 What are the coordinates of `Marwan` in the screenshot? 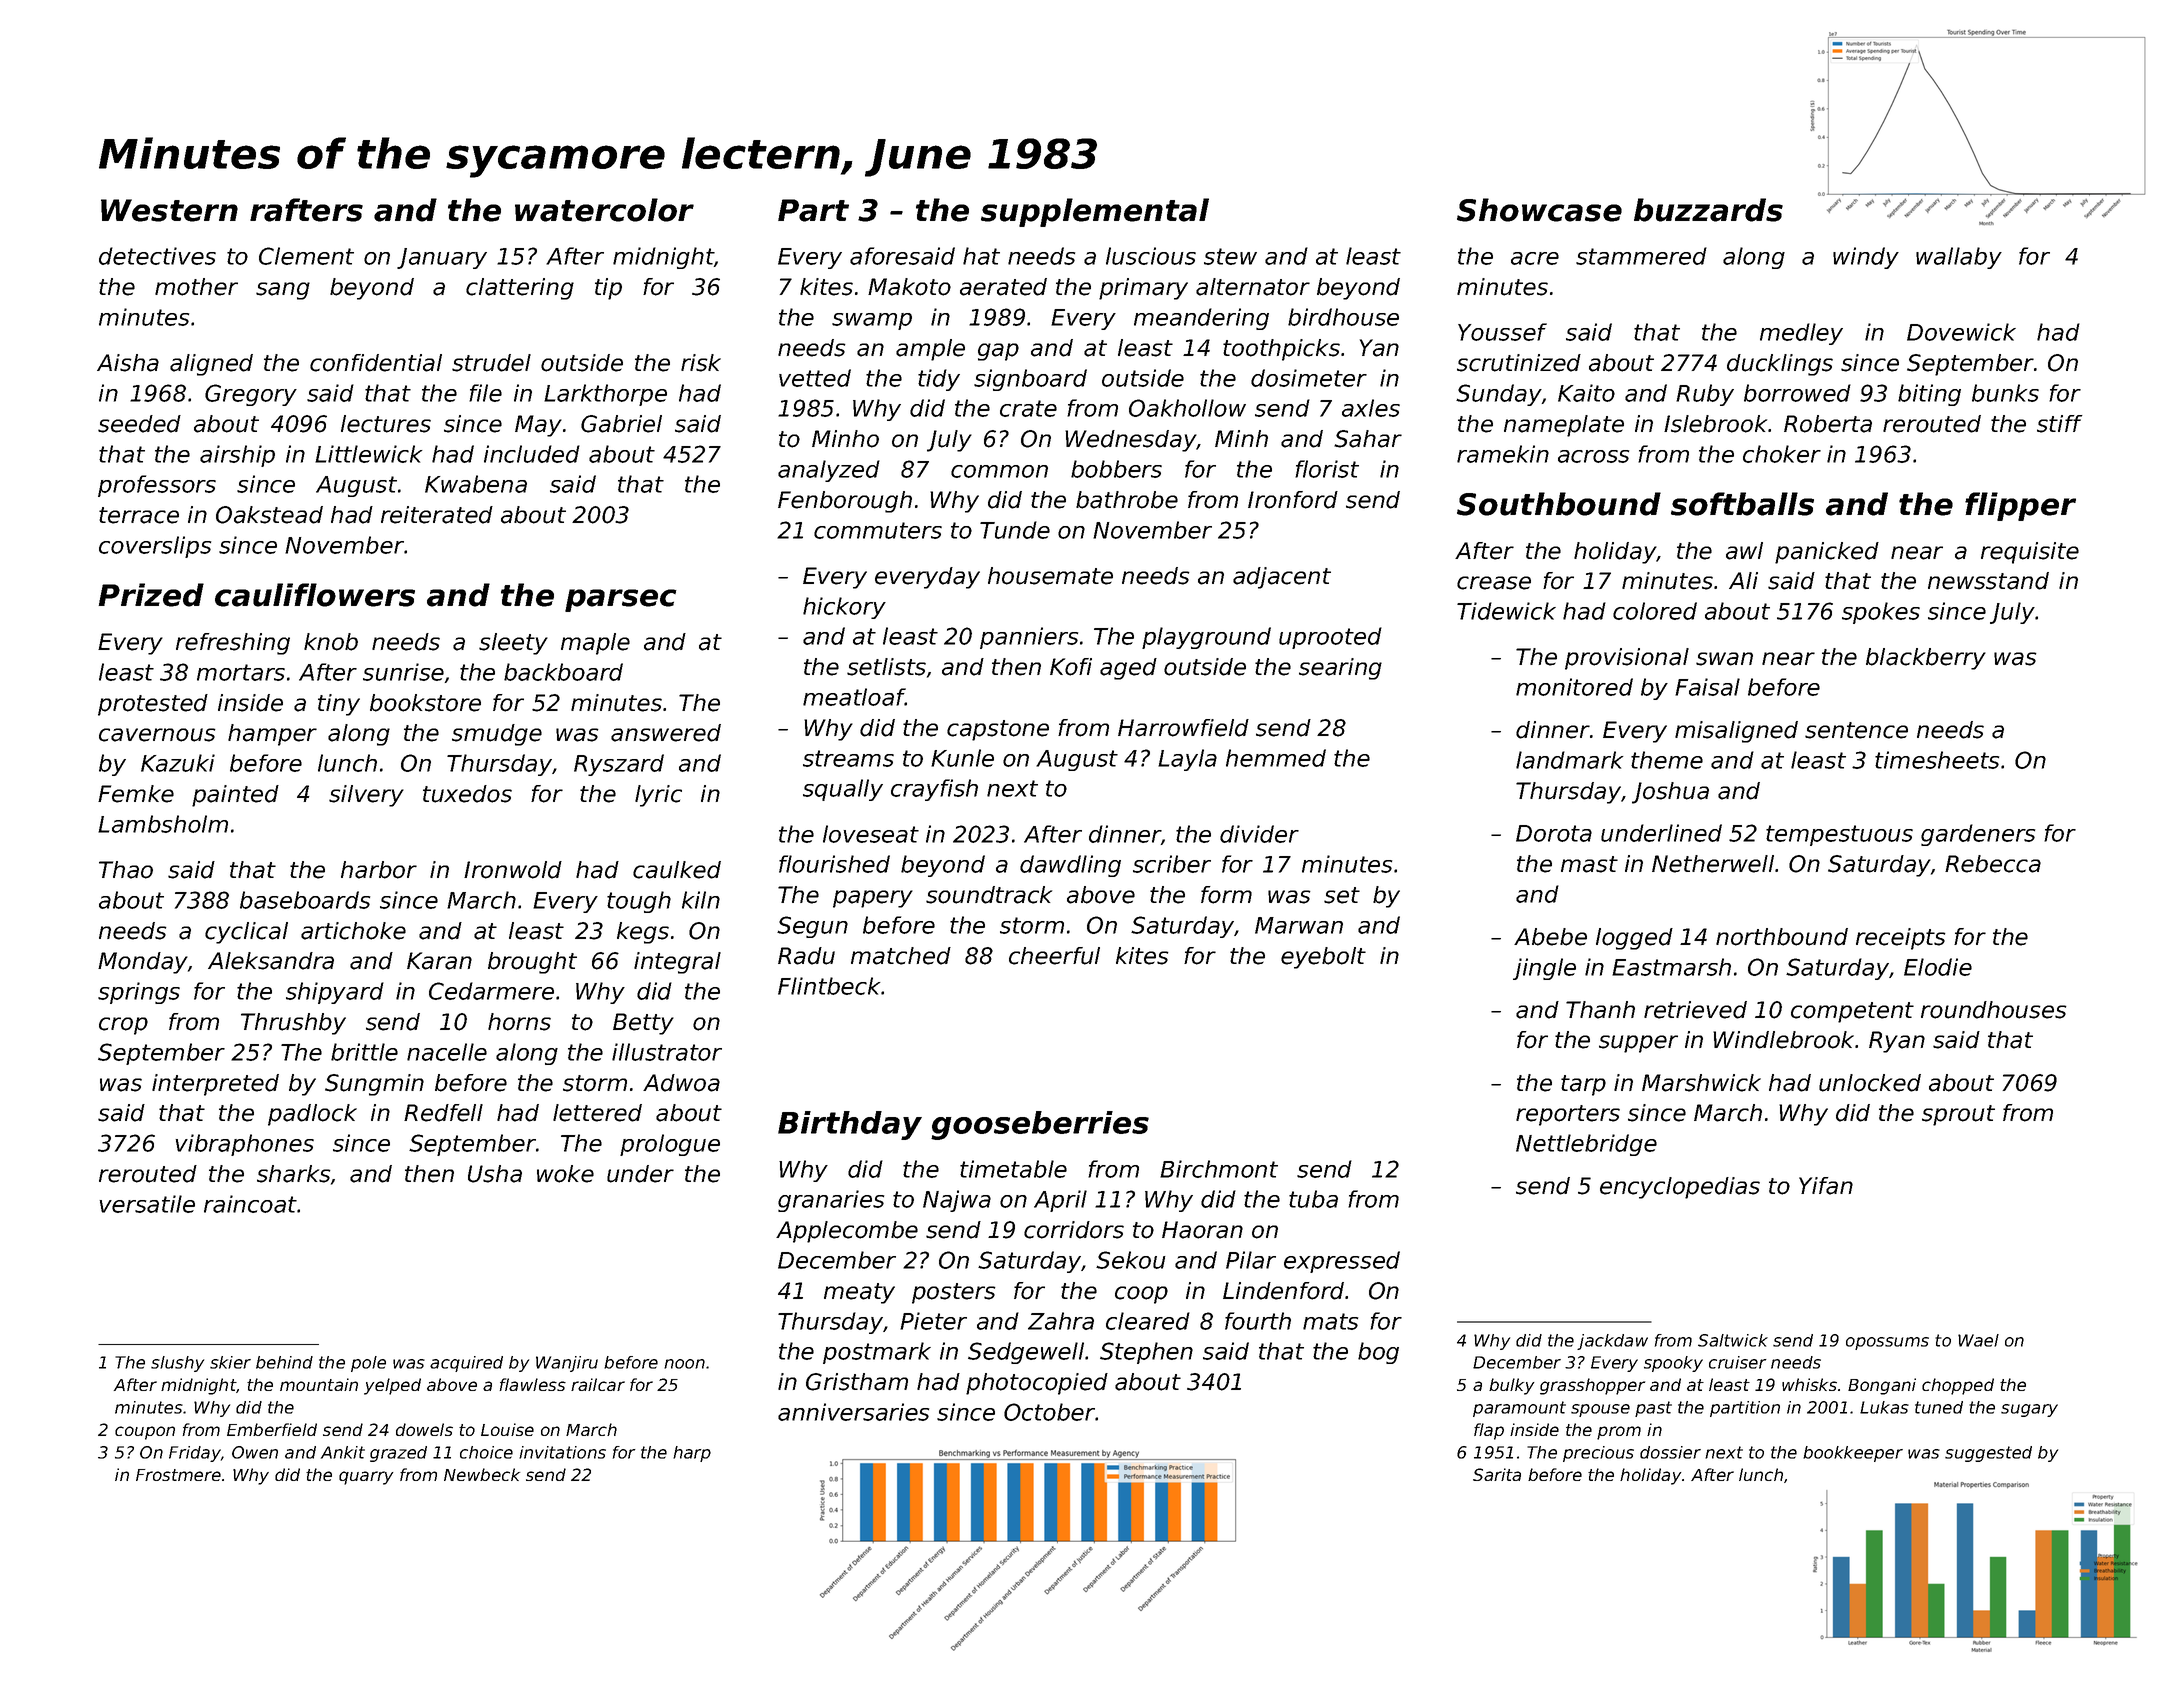 It's located at (1299, 925).
